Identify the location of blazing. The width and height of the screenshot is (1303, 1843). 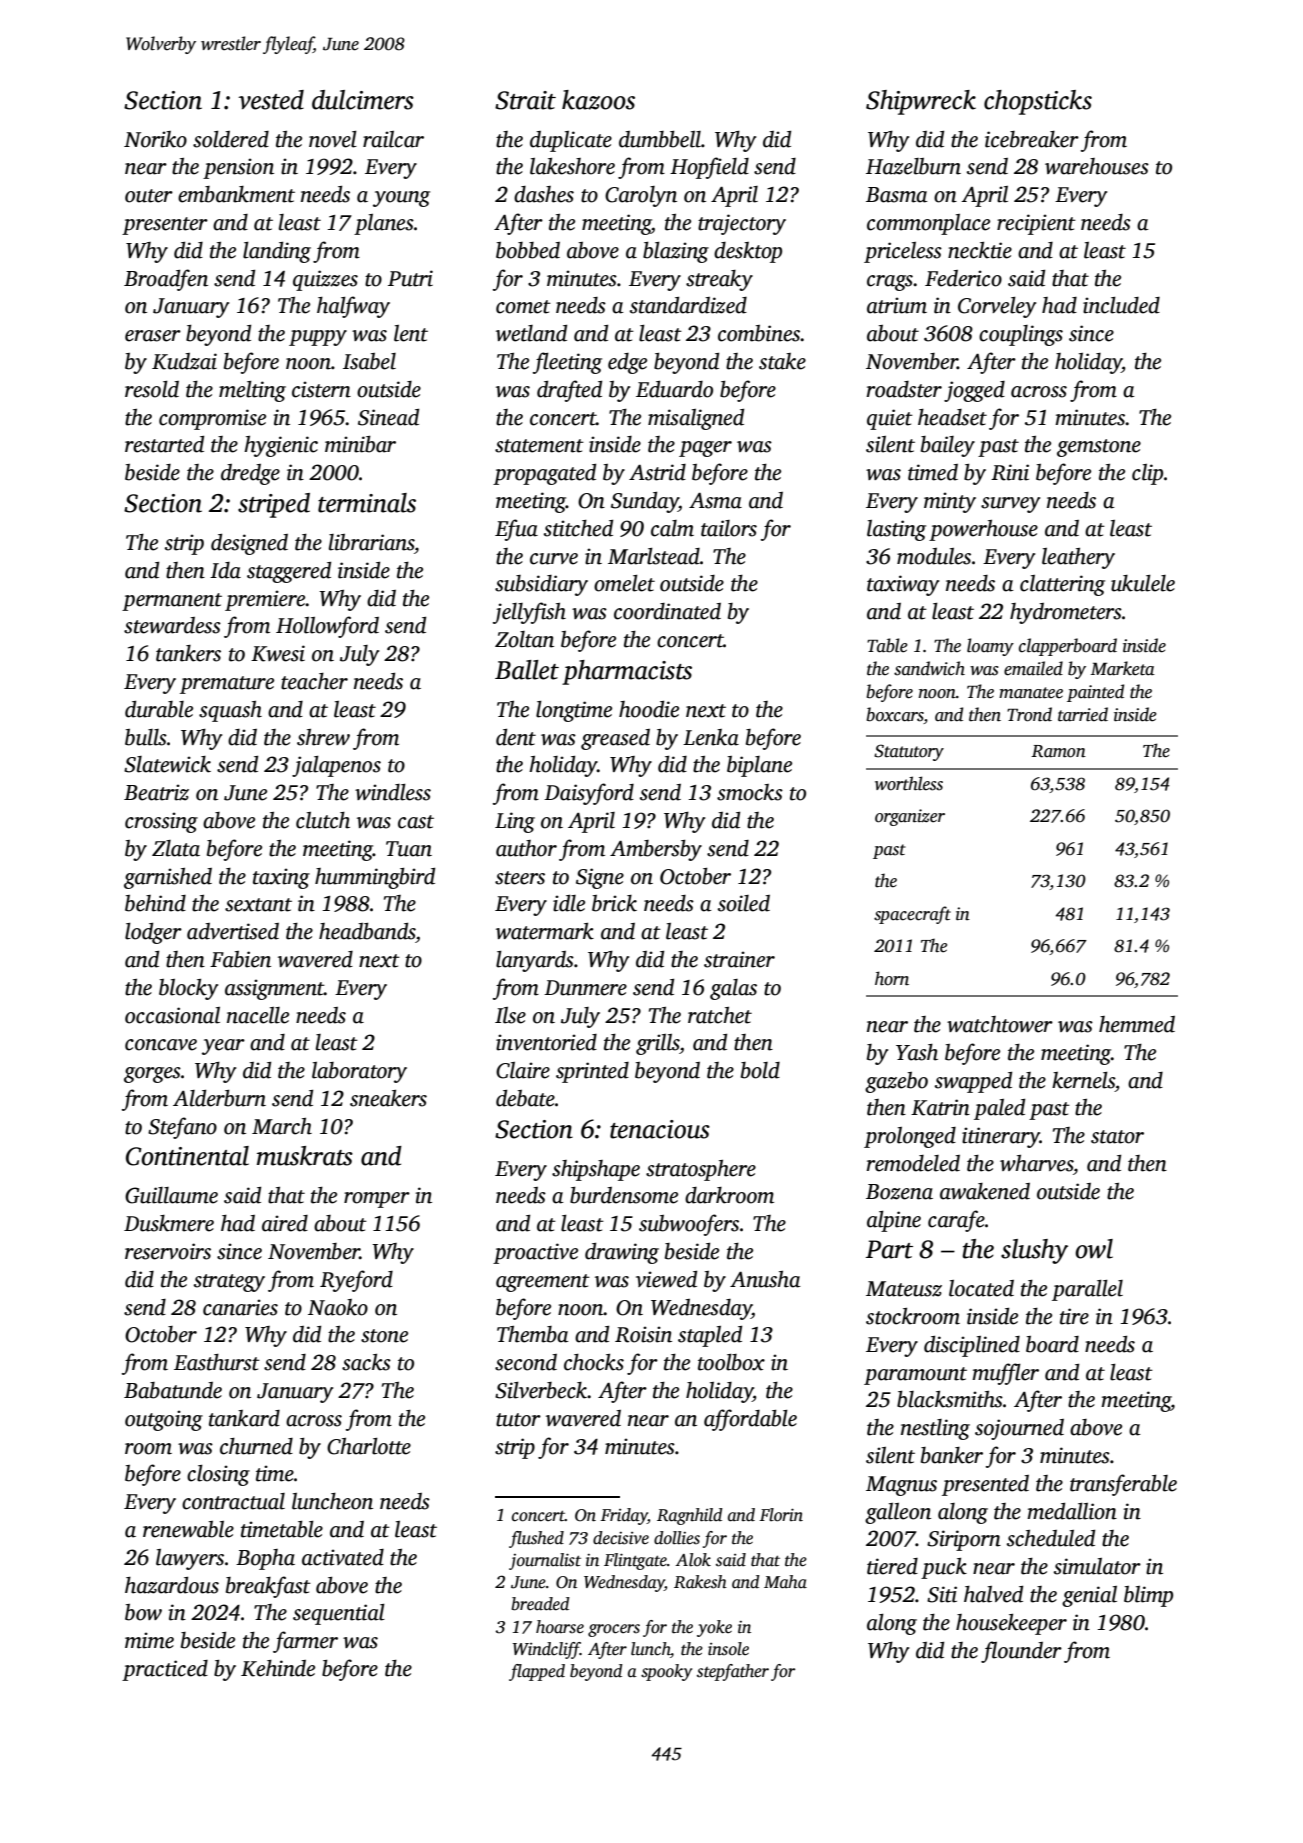
(676, 252).
